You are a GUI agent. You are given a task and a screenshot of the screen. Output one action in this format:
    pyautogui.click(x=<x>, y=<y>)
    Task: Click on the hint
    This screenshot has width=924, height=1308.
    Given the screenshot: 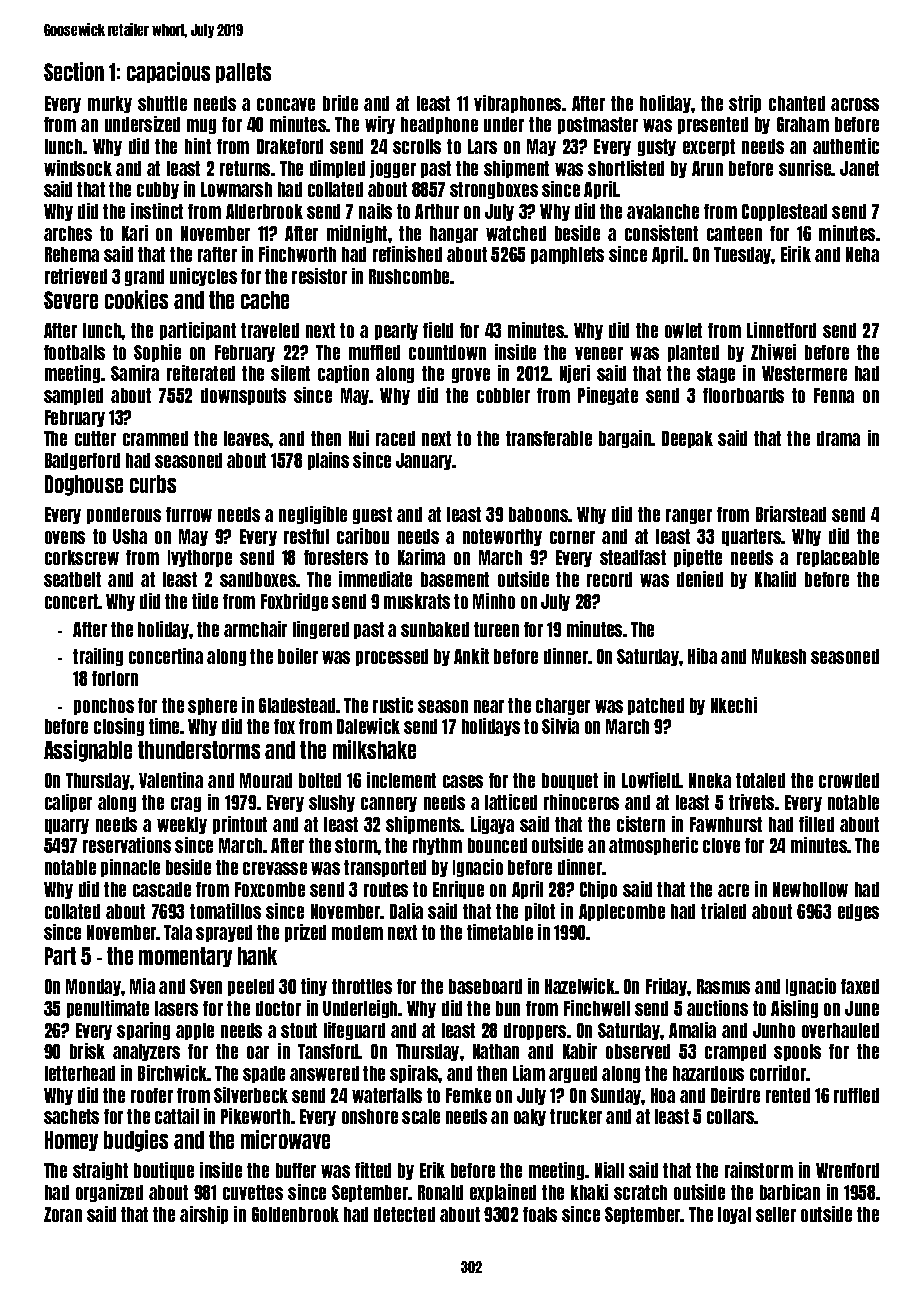 What is the action you would take?
    pyautogui.click(x=198, y=146)
